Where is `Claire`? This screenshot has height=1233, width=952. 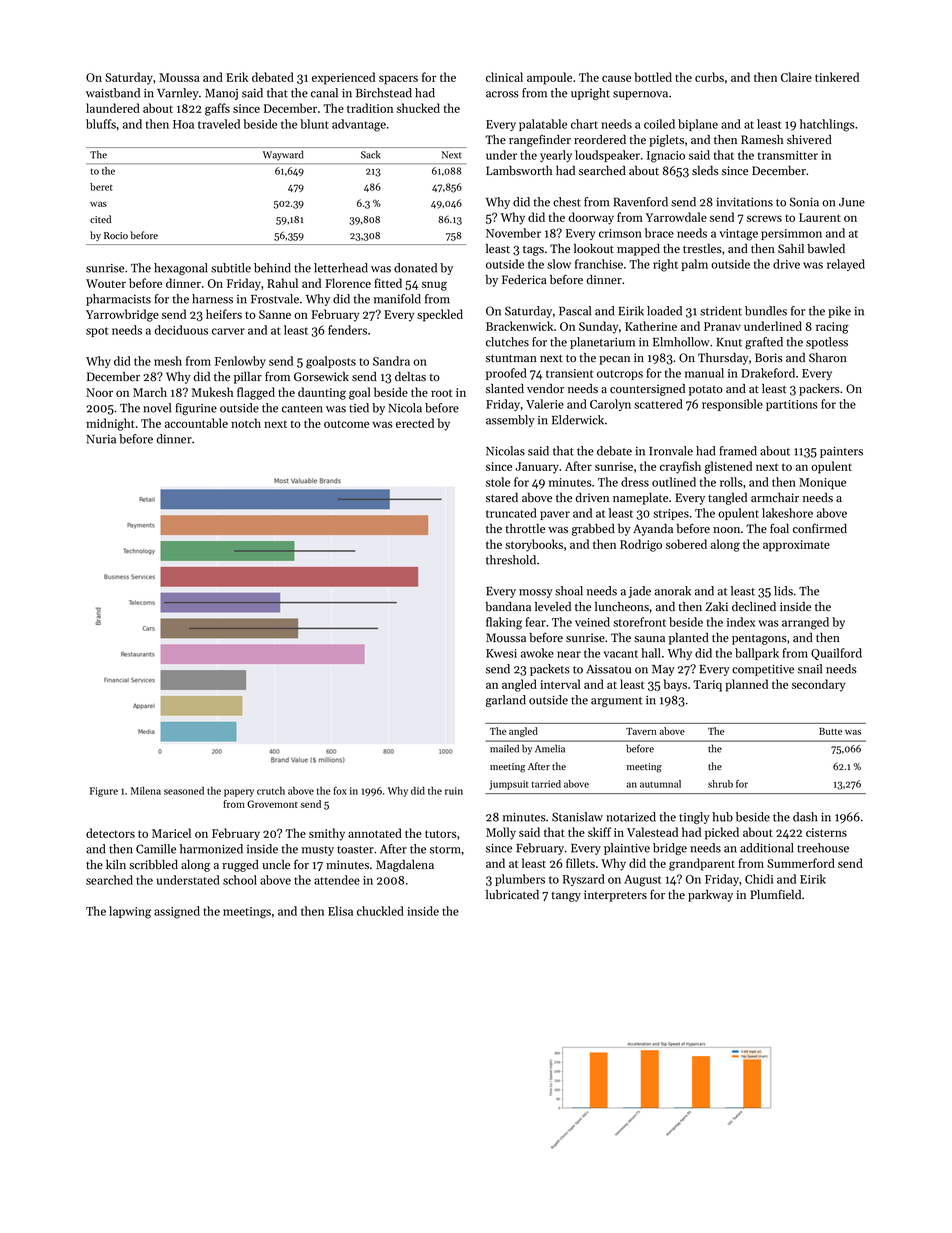
Claire is located at coordinates (796, 77).
